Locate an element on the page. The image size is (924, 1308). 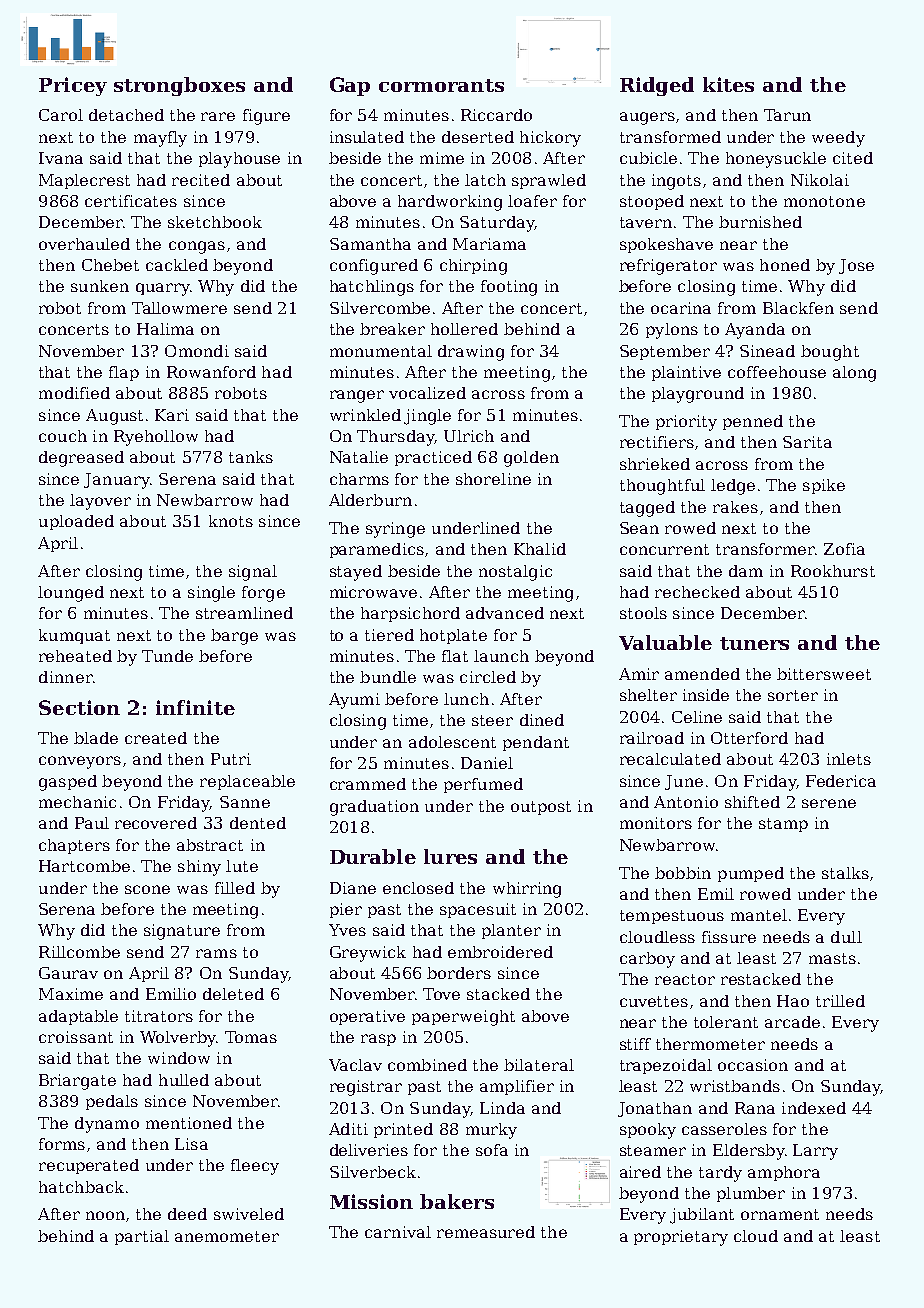
Samantha is located at coordinates (370, 244).
